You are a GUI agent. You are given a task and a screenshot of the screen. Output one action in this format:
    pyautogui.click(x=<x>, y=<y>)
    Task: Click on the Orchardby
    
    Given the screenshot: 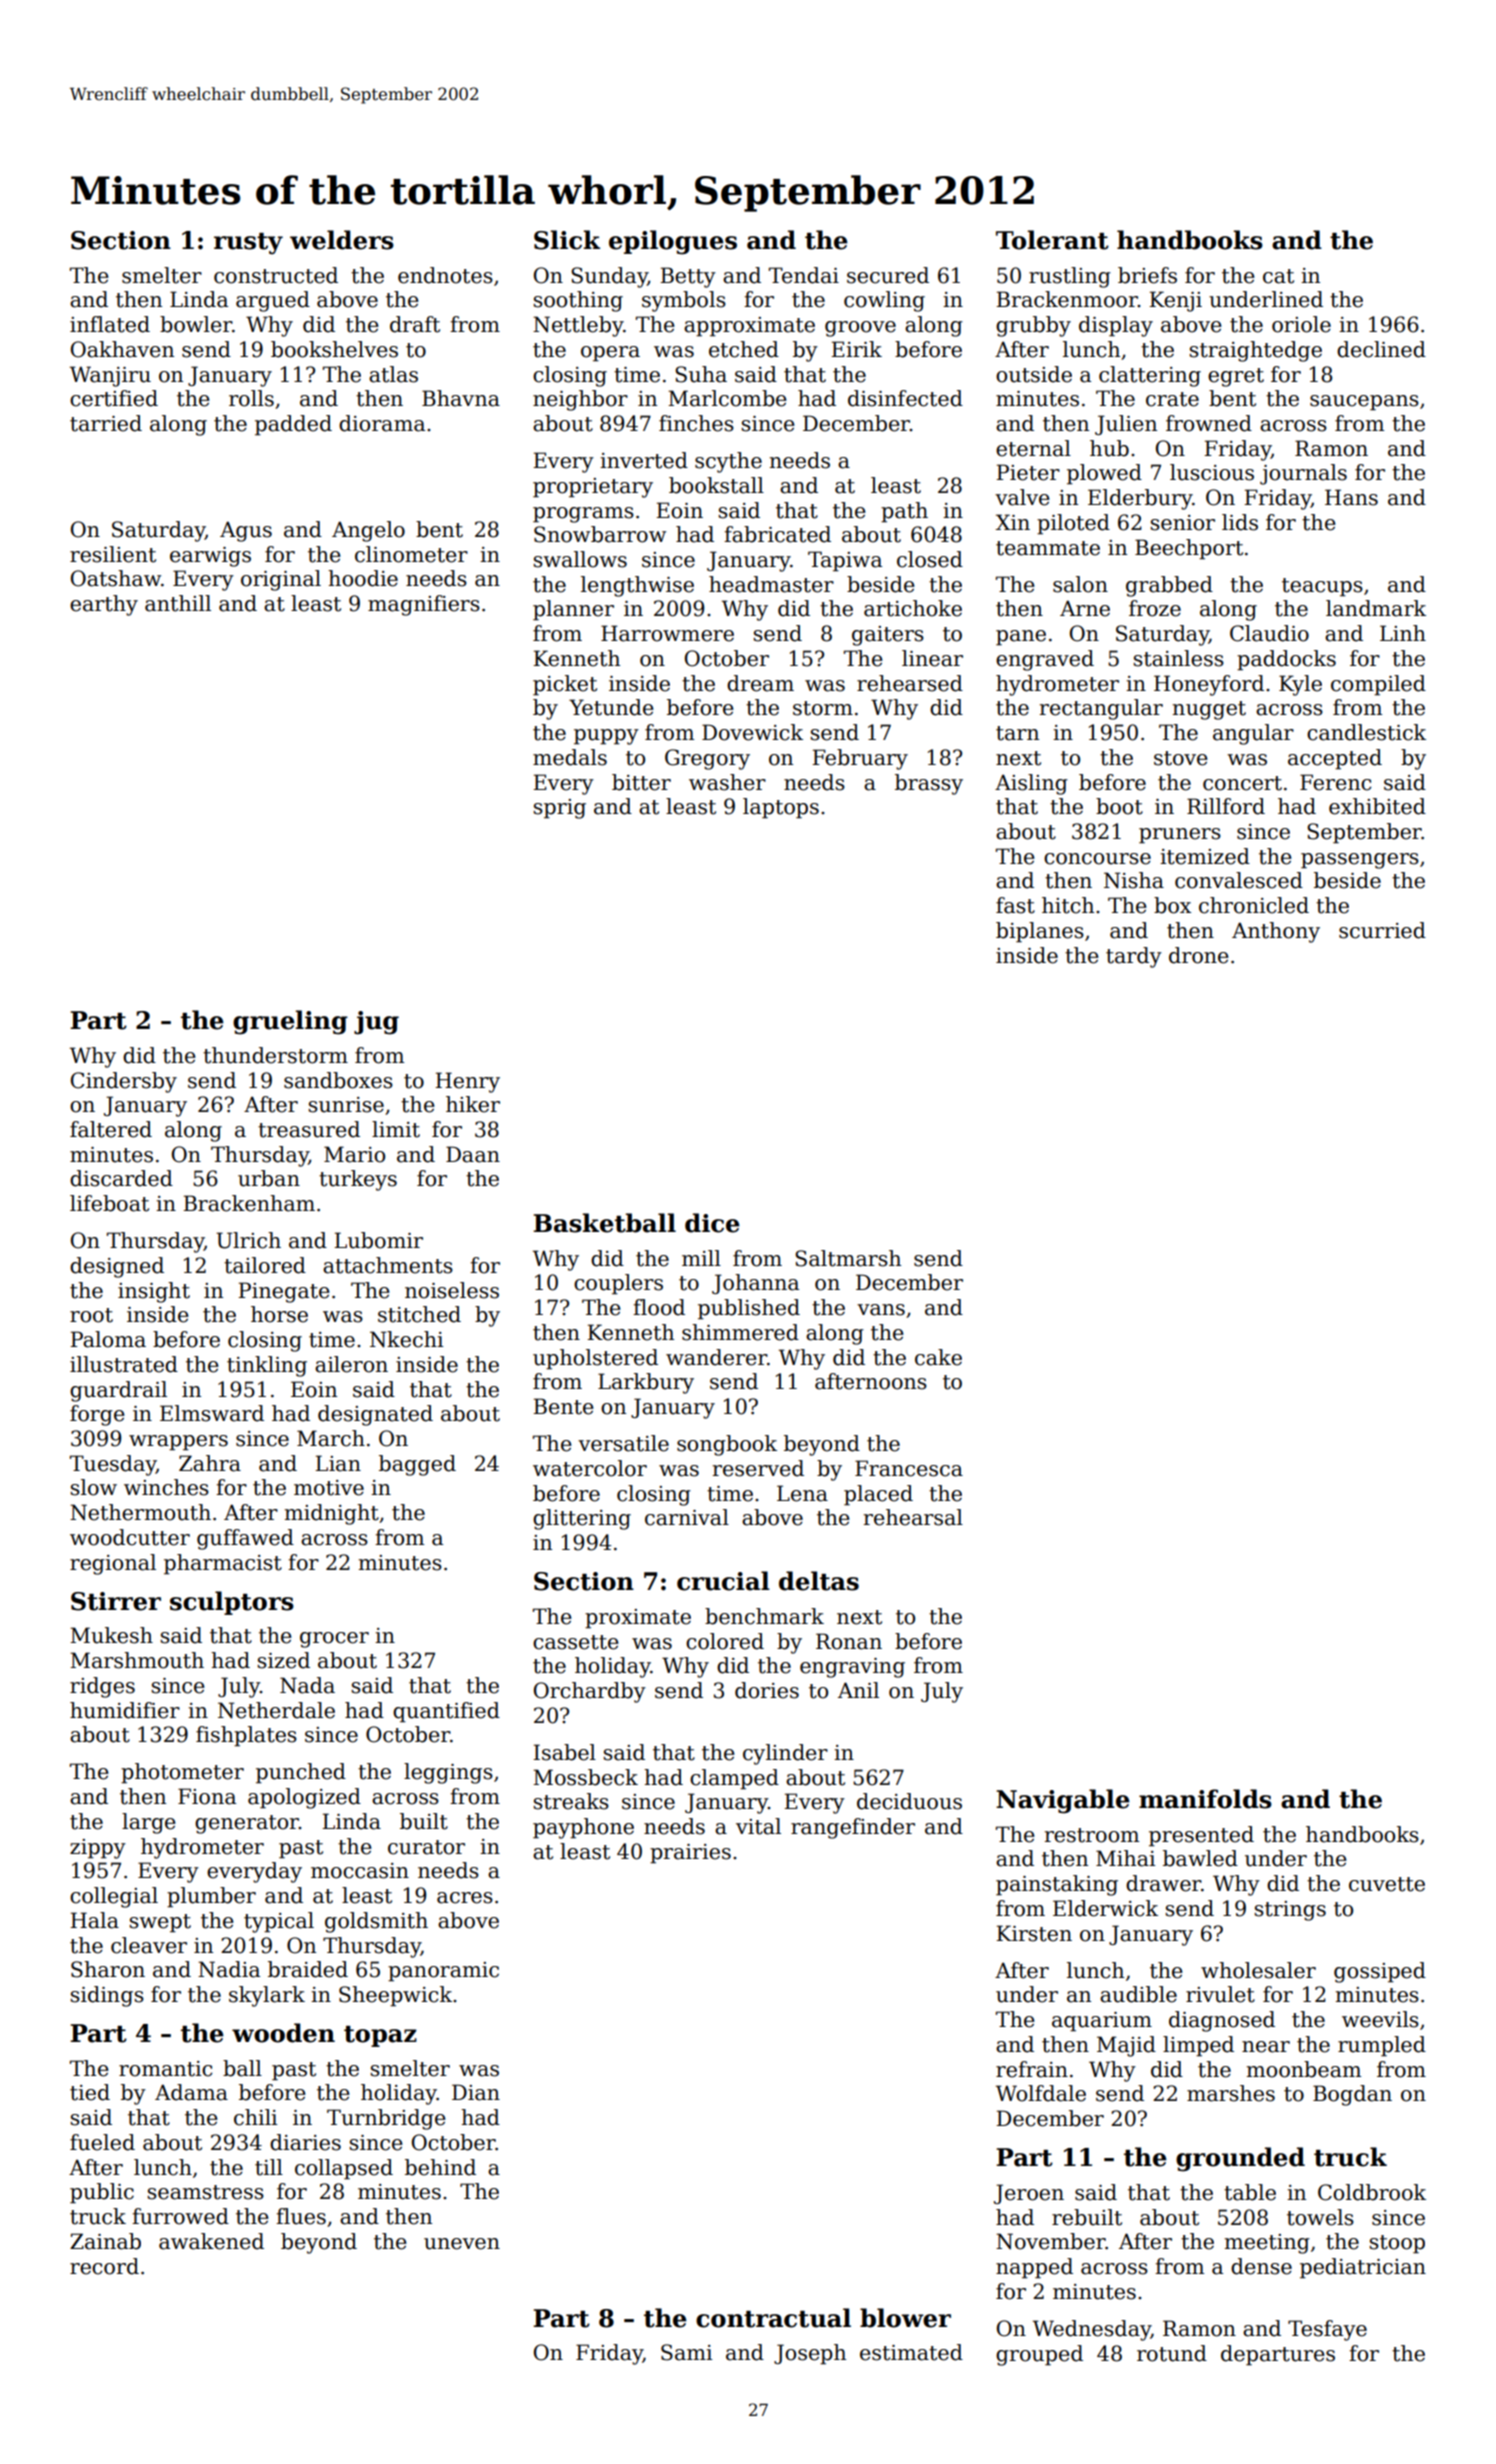 What is the action you would take?
    pyautogui.click(x=590, y=1692)
